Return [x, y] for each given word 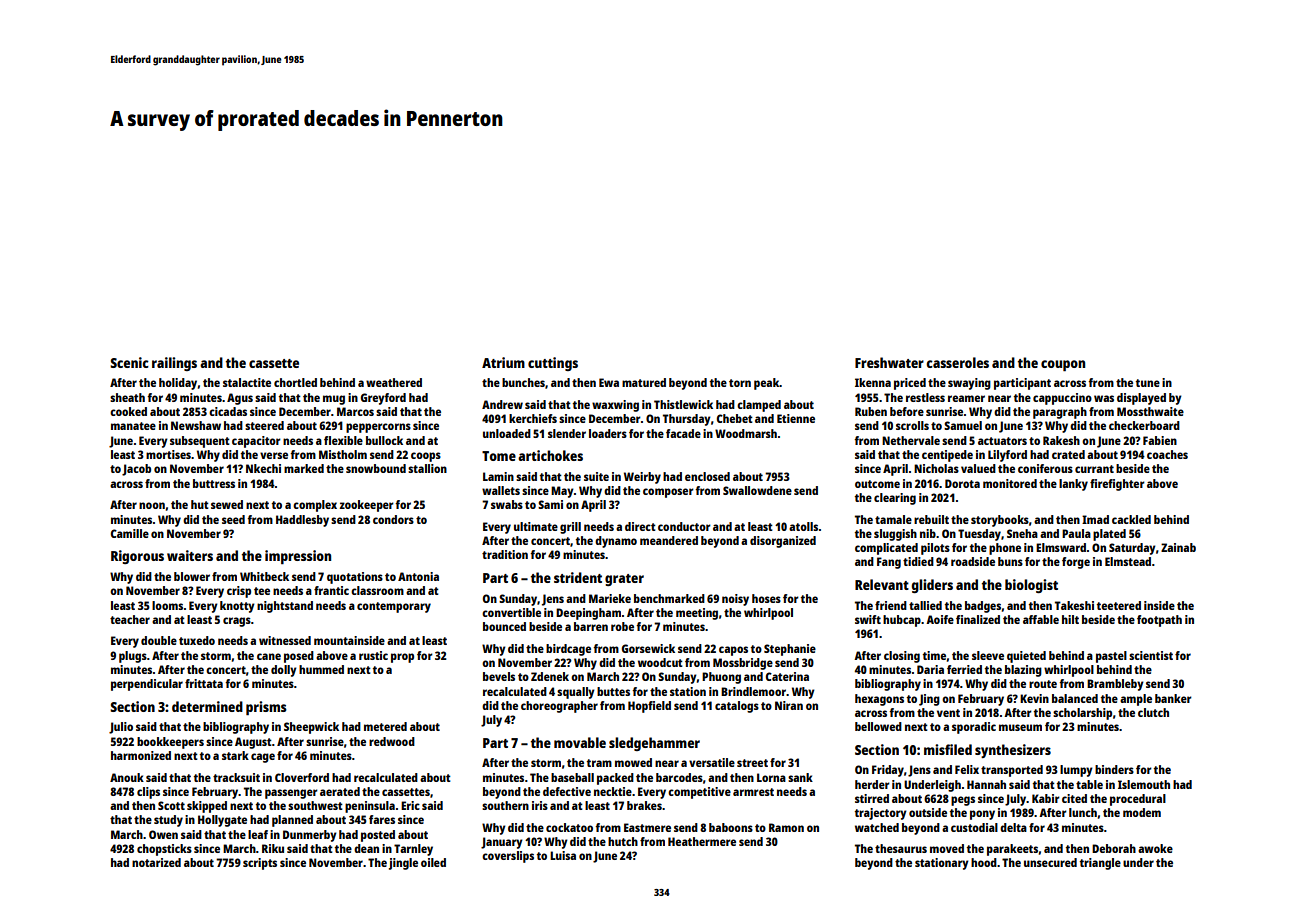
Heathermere [702, 841]
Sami [550, 504]
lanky [1073, 485]
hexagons [879, 700]
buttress [214, 483]
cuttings [553, 364]
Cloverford [302, 777]
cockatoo [569, 827]
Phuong [721, 678]
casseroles [957, 362]
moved [947, 848]
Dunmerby [310, 836]
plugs [133, 657]
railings [174, 364]
